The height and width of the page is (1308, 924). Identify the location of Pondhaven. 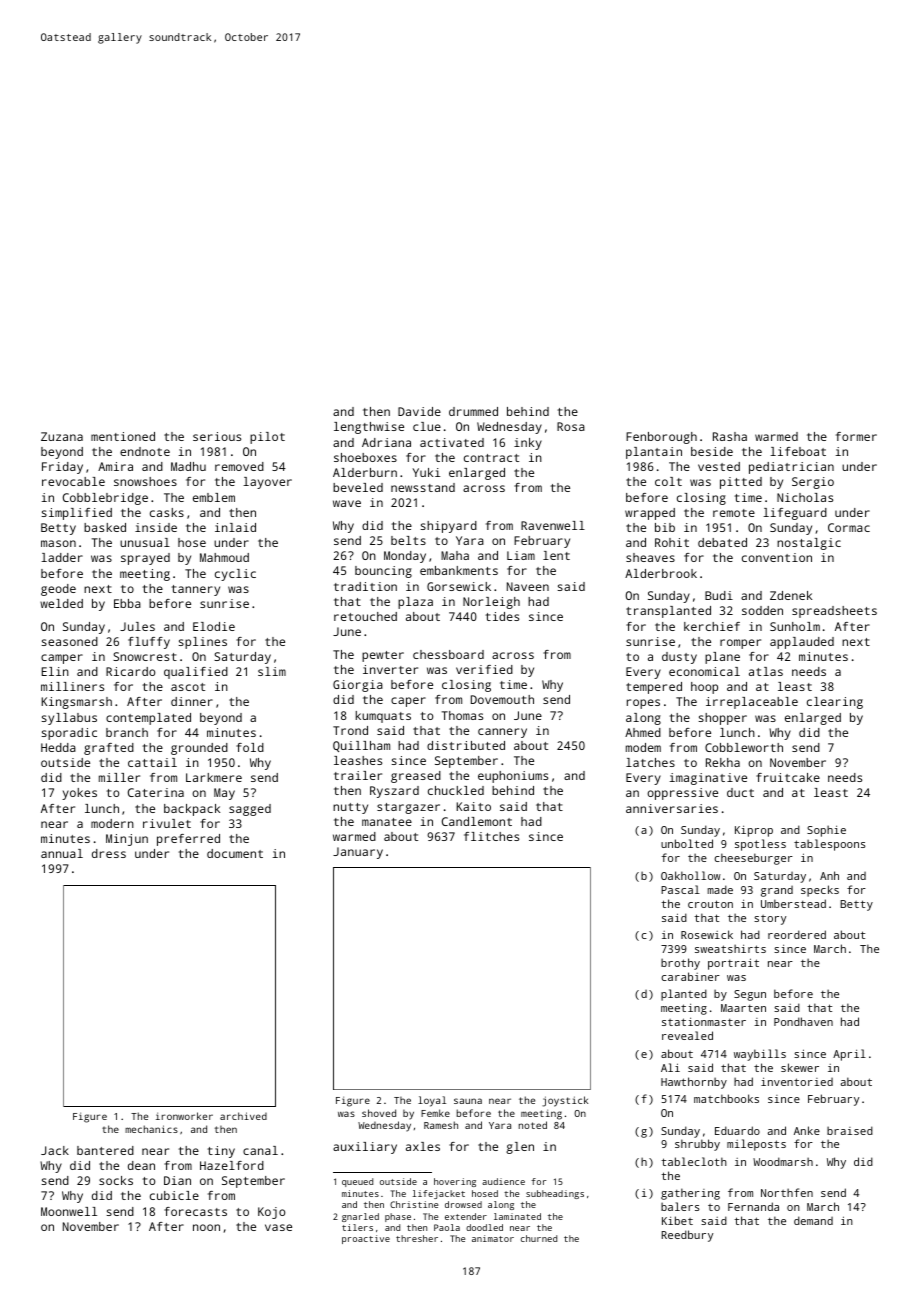
(803, 1021).
